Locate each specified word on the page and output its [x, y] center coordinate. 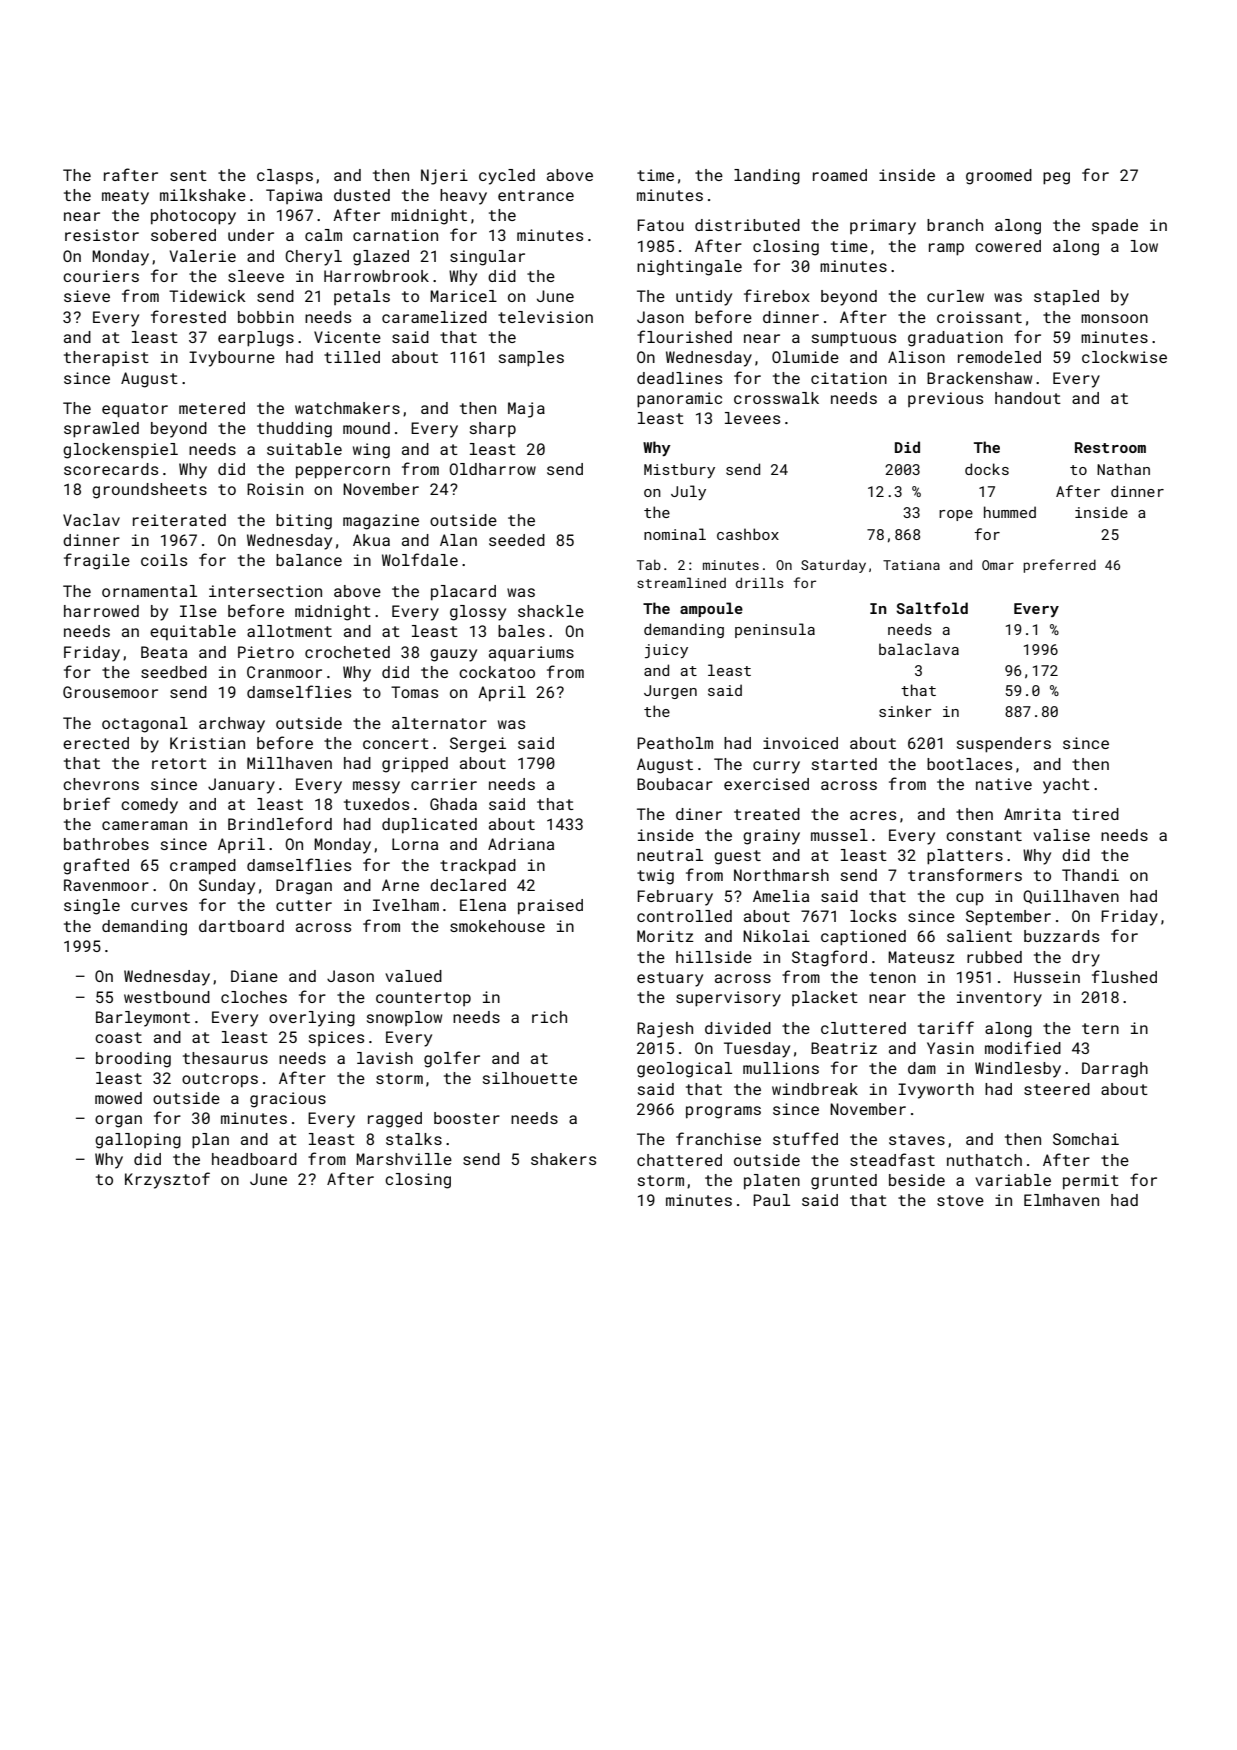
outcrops [220, 1080]
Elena [483, 905]
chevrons [101, 784]
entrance [536, 195]
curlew [955, 296]
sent [188, 175]
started [844, 764]
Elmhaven [1061, 1200]
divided [738, 1028]
